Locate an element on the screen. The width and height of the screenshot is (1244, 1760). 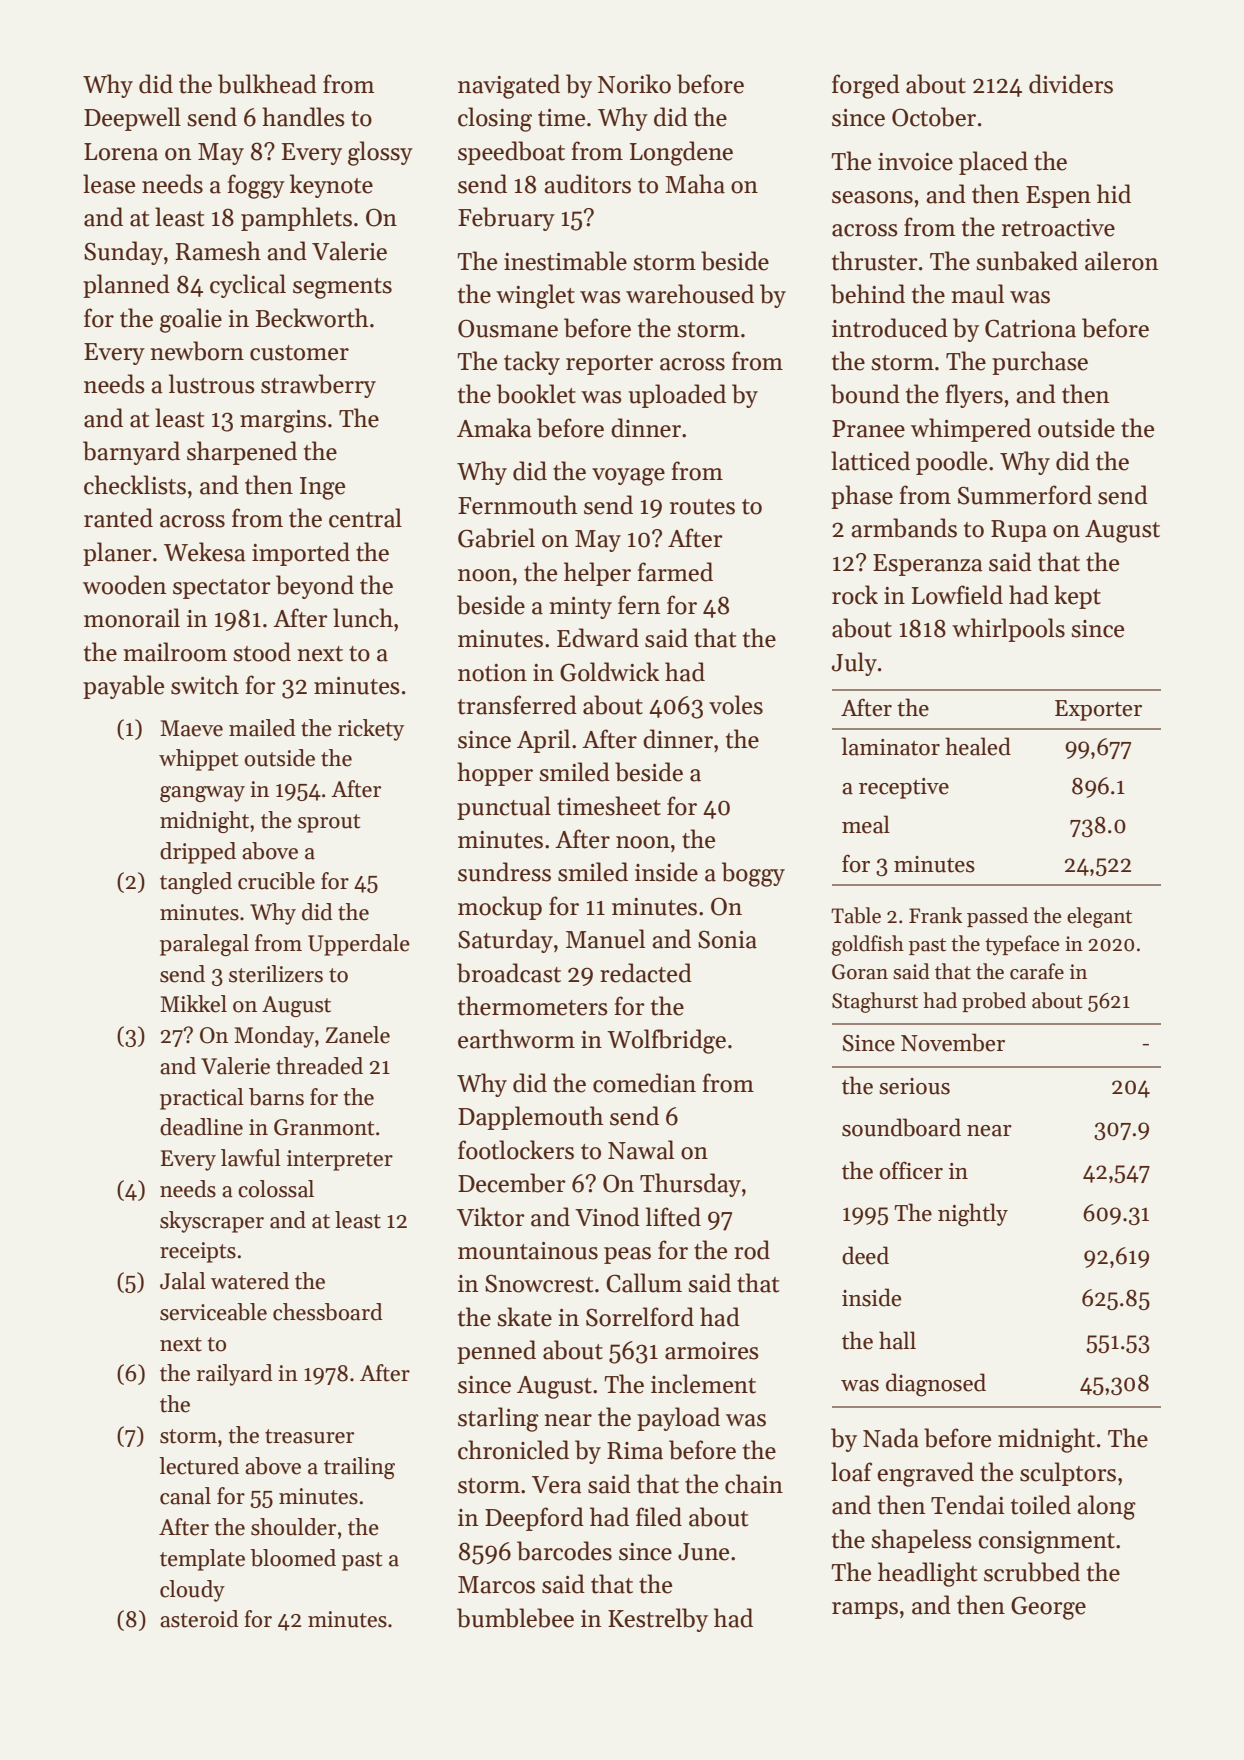
navigated is located at coordinates (509, 86).
